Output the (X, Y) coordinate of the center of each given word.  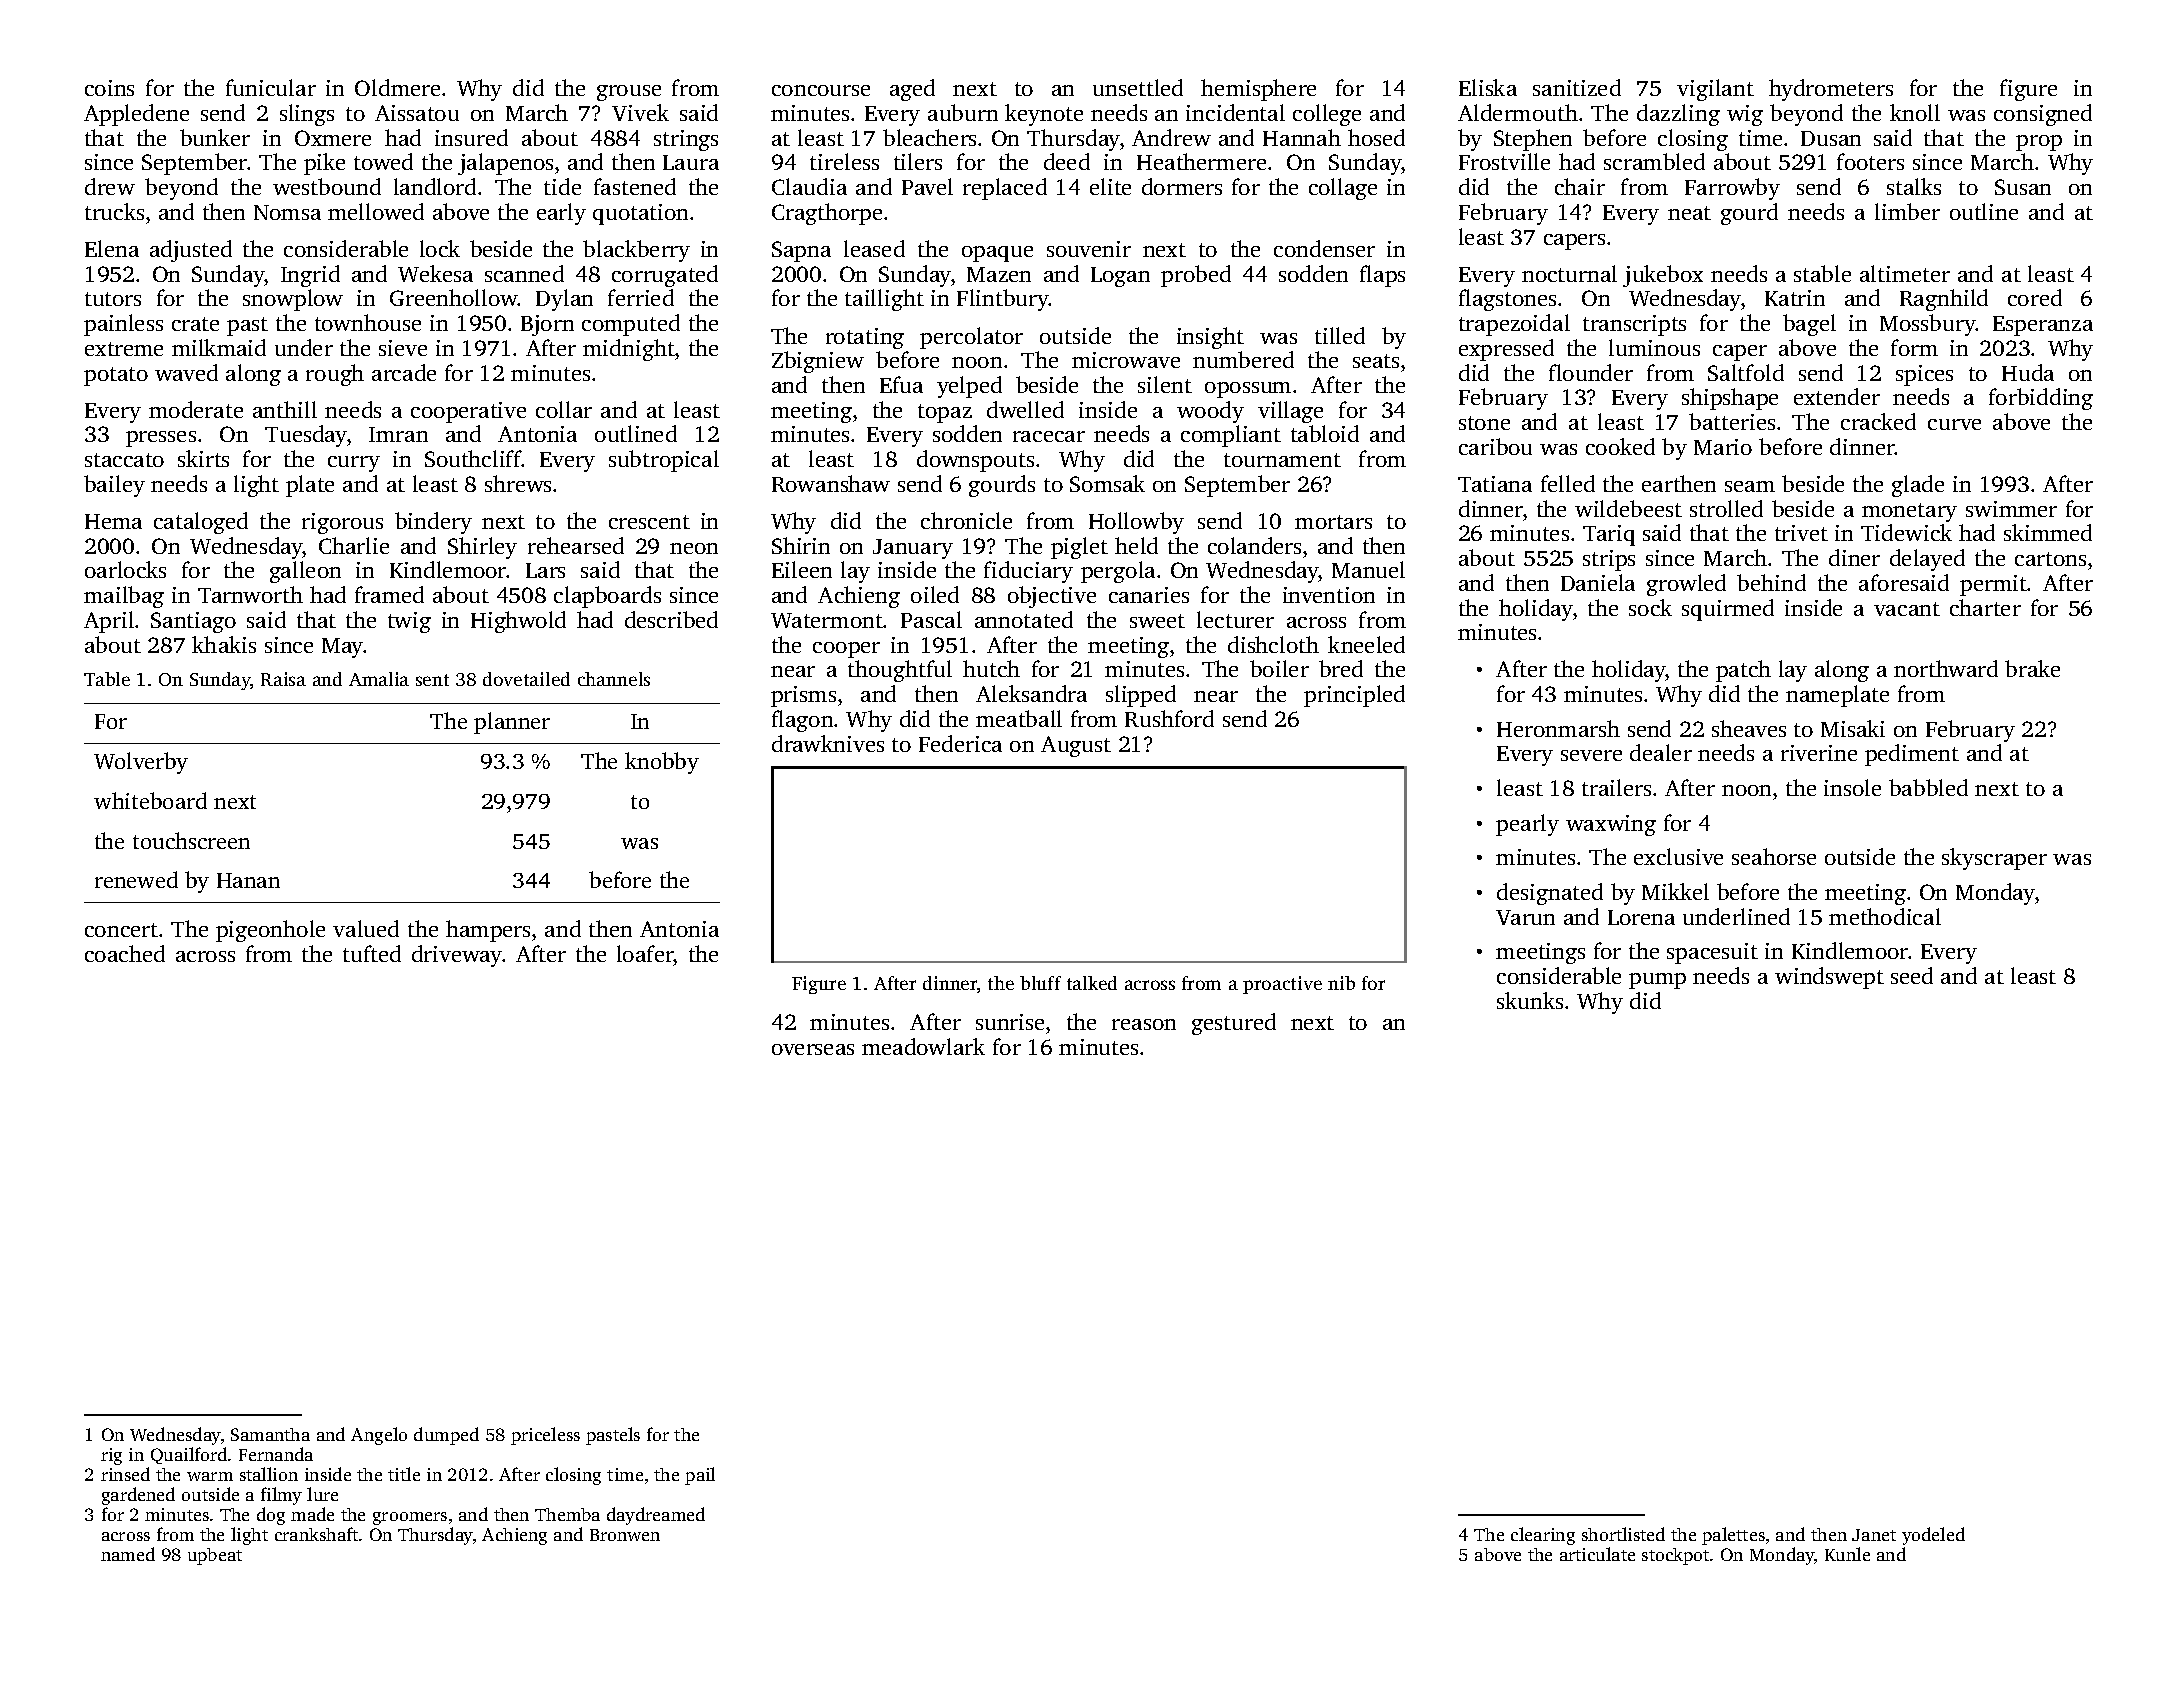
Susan (2023, 187)
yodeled (1933, 1536)
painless (123, 325)
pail (700, 1476)
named (128, 1554)
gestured (1234, 1024)
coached (125, 953)
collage (1343, 189)
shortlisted (1623, 1534)
